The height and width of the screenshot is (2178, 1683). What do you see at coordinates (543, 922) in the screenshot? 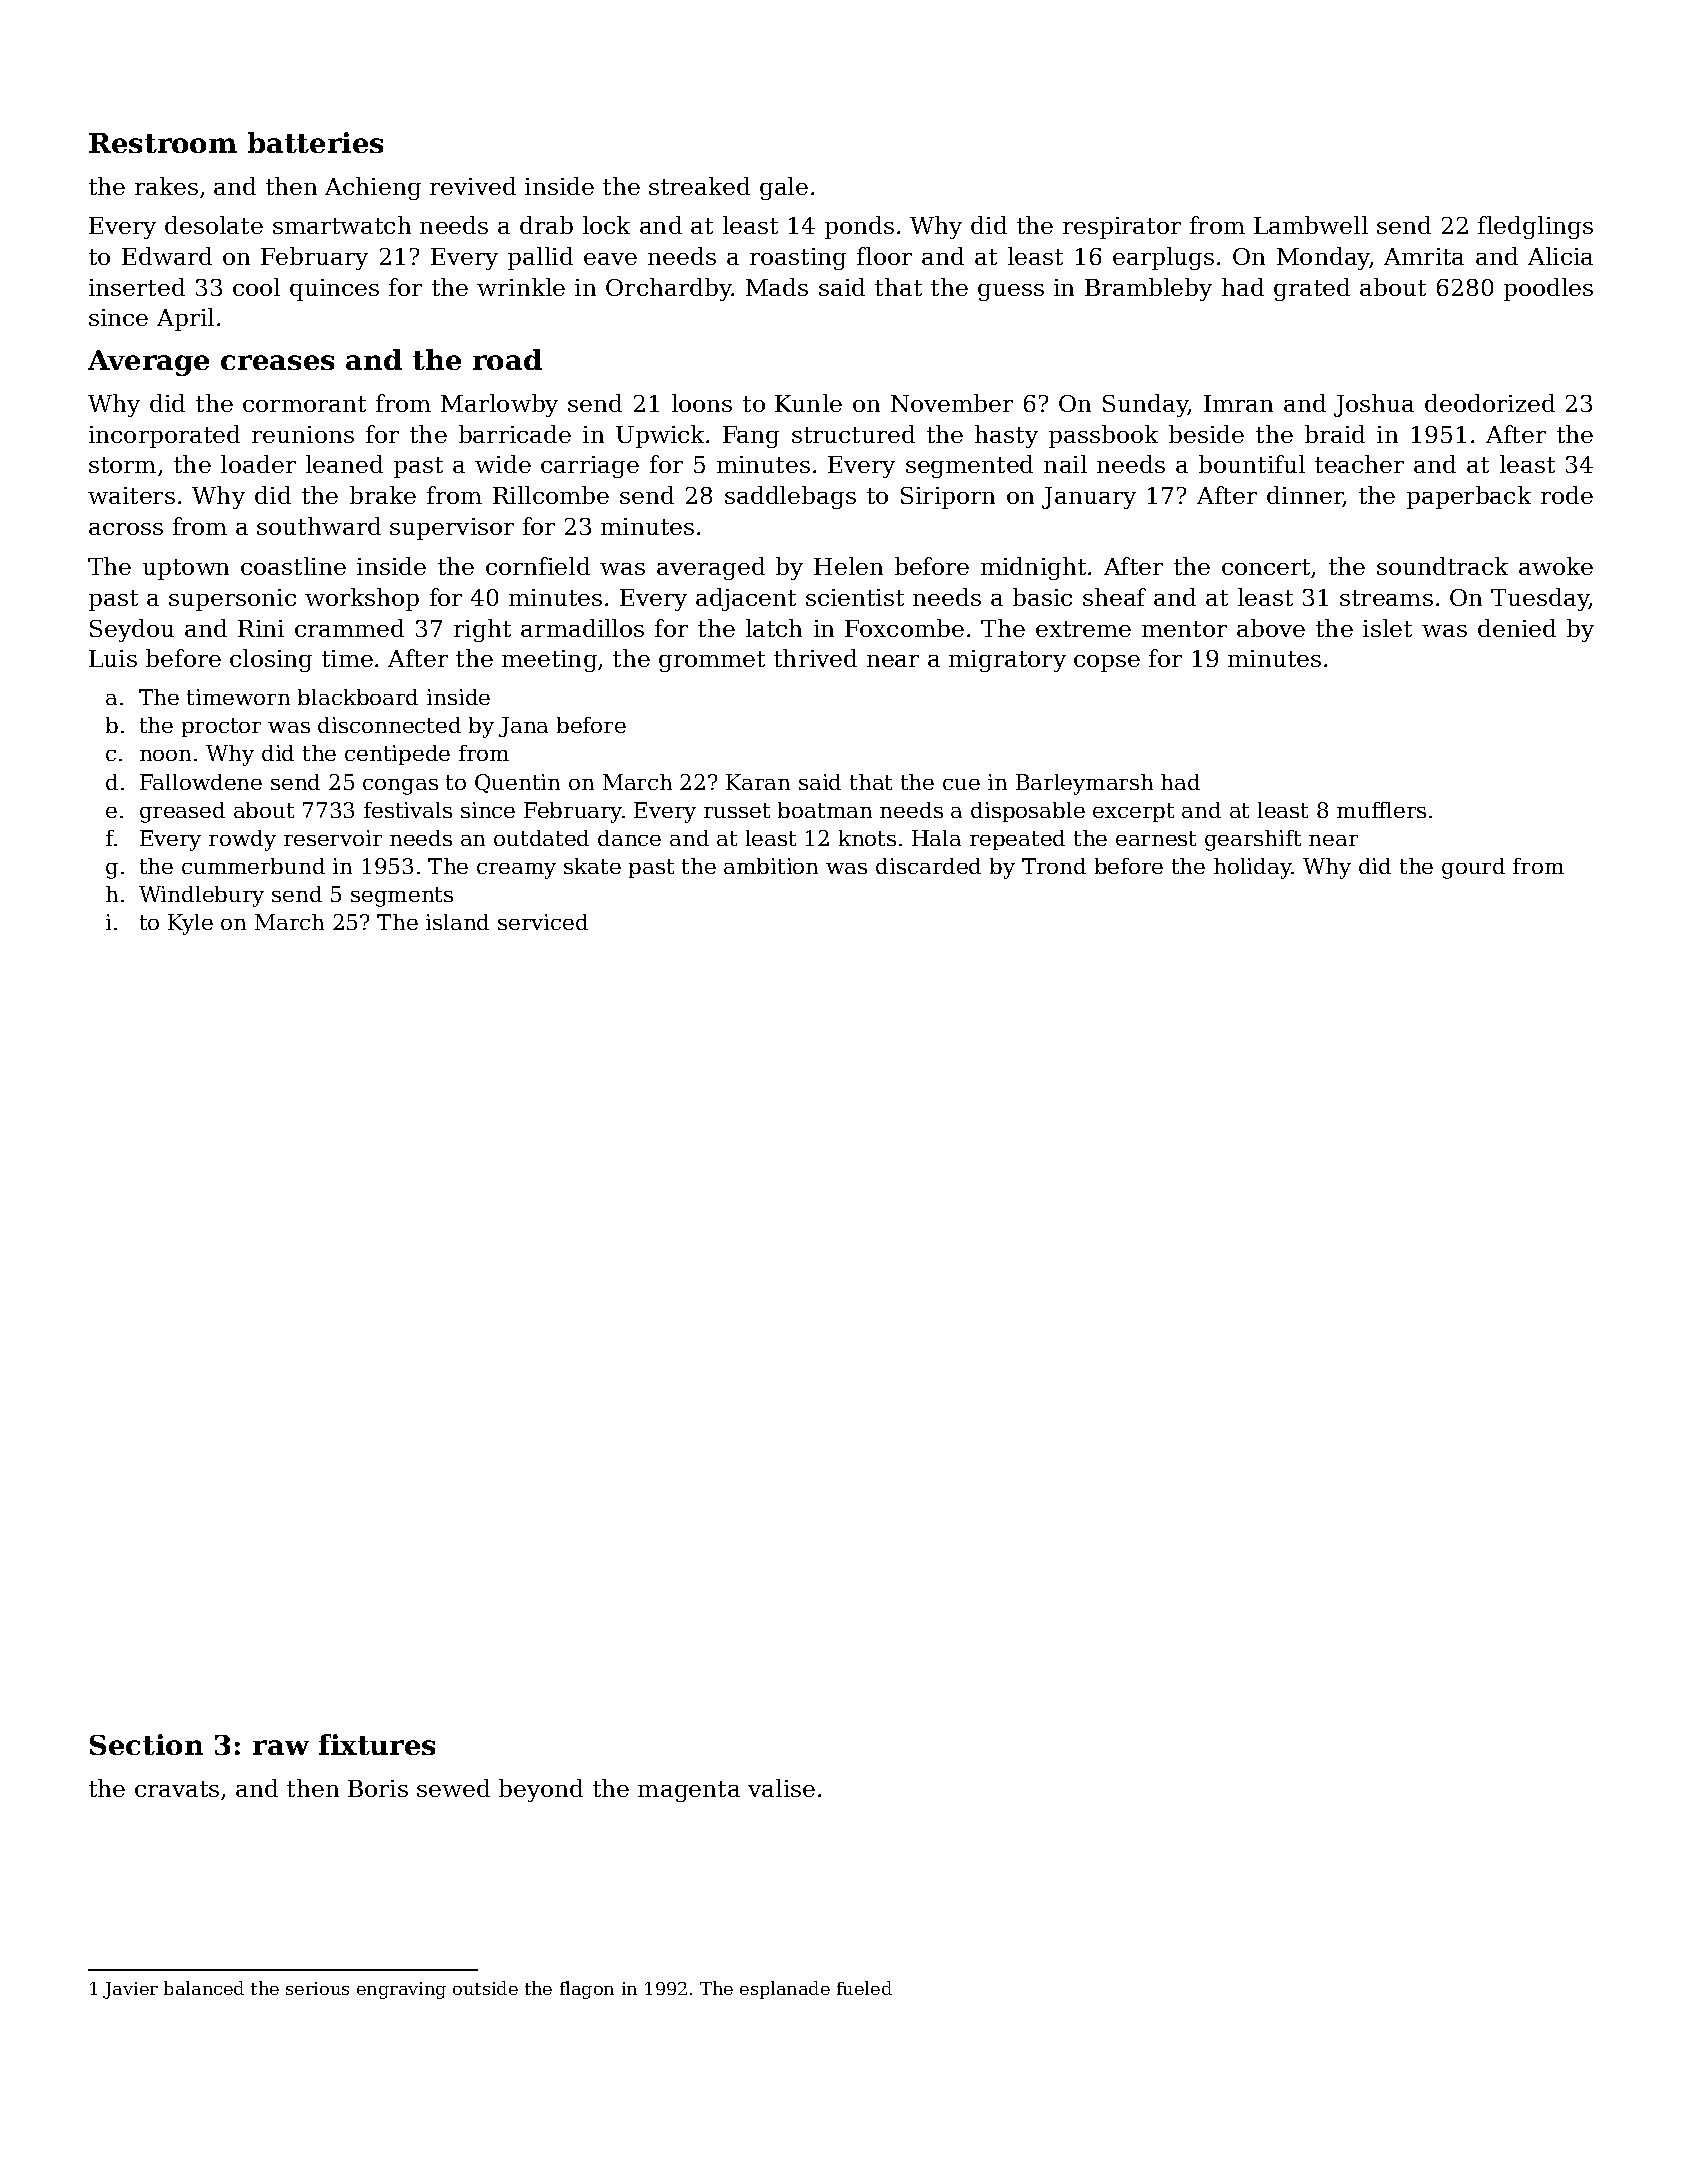
I see `serviced` at bounding box center [543, 922].
